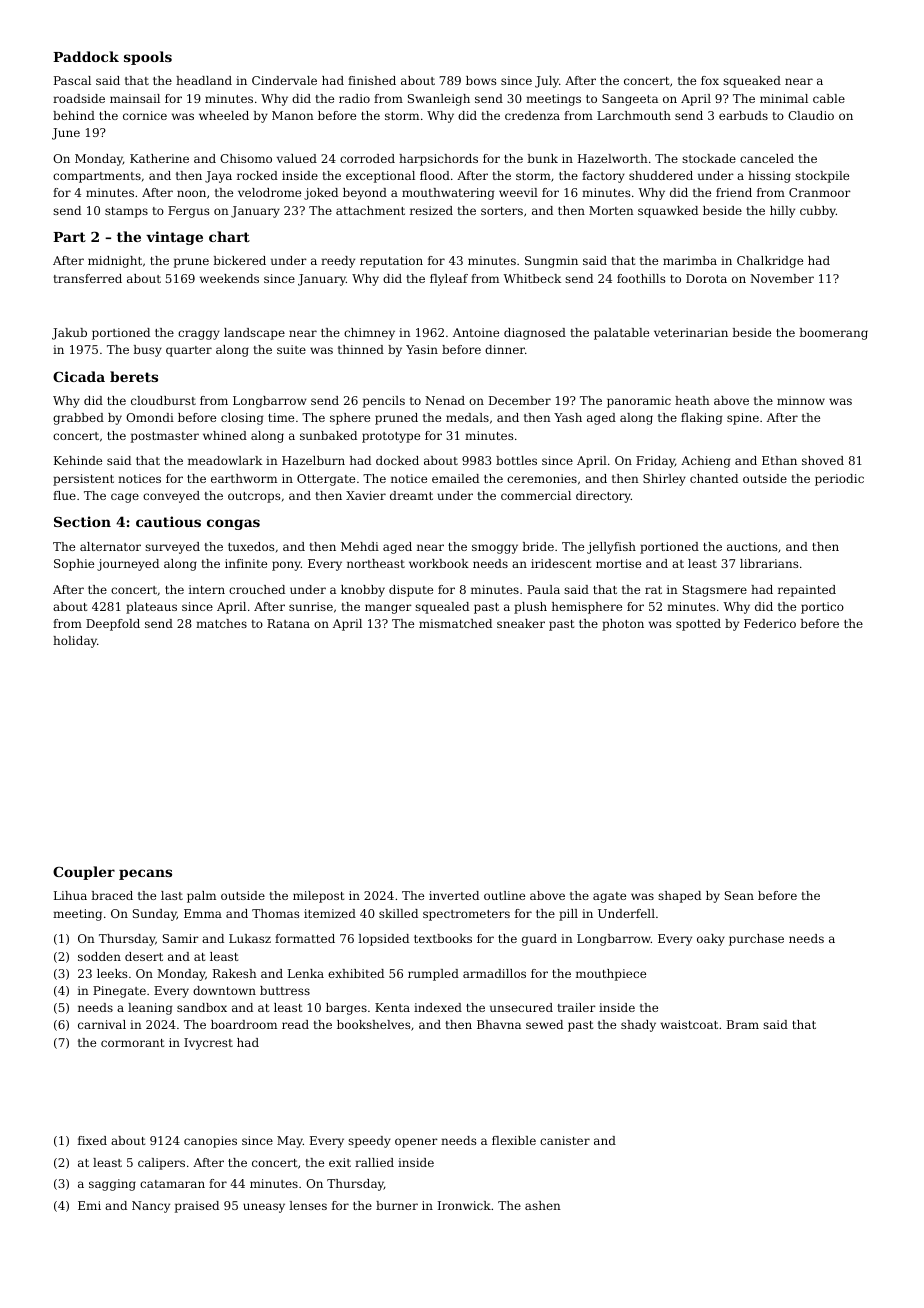 The height and width of the image is (1308, 924). What do you see at coordinates (833, 334) in the image?
I see `boomerang` at bounding box center [833, 334].
